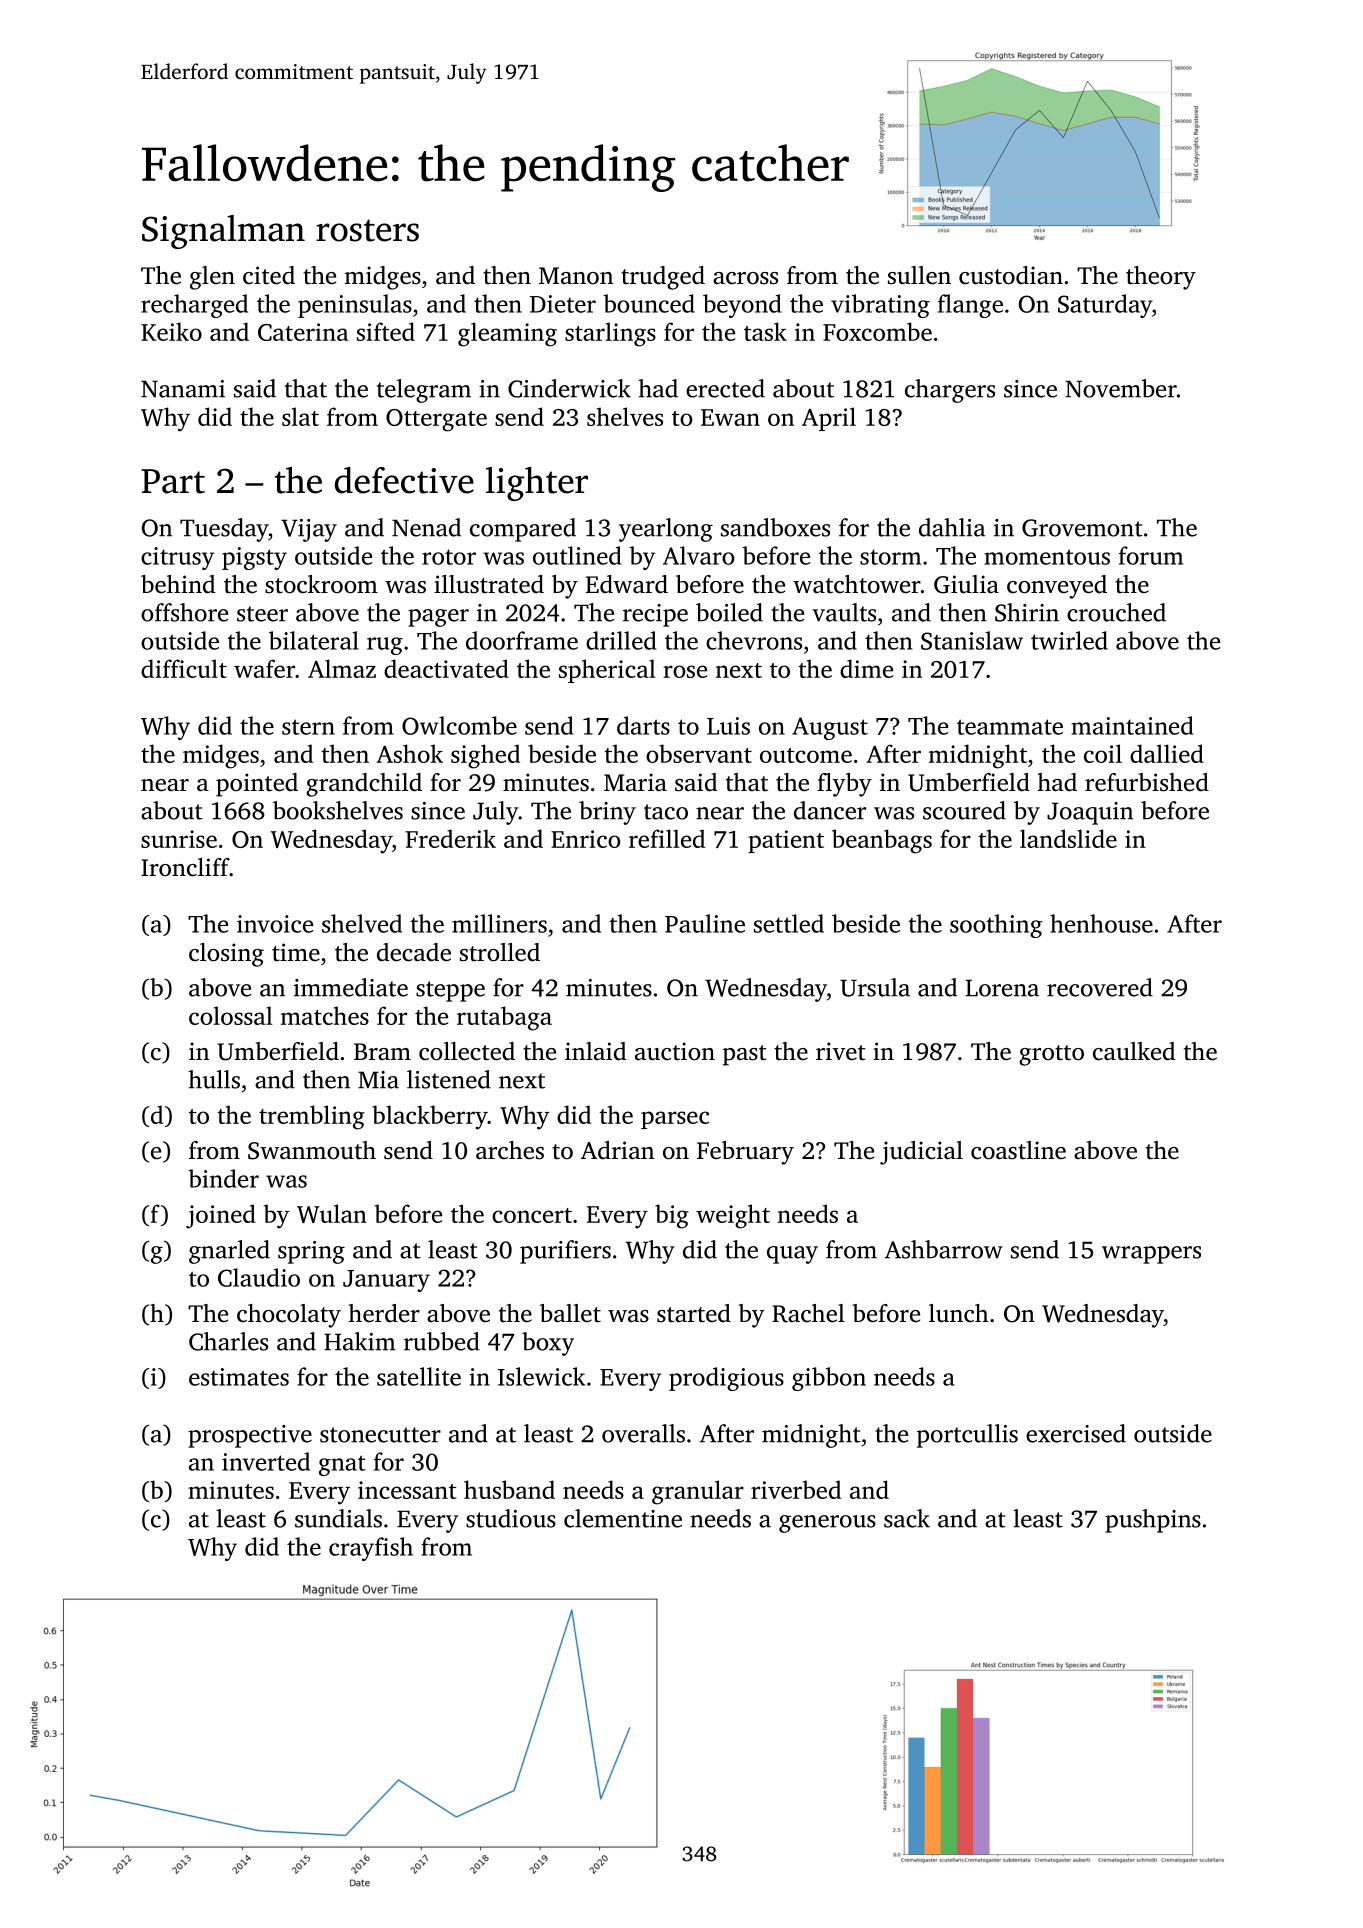 This page has height=1928, width=1363. What do you see at coordinates (1161, 278) in the page?
I see `theory` at bounding box center [1161, 278].
